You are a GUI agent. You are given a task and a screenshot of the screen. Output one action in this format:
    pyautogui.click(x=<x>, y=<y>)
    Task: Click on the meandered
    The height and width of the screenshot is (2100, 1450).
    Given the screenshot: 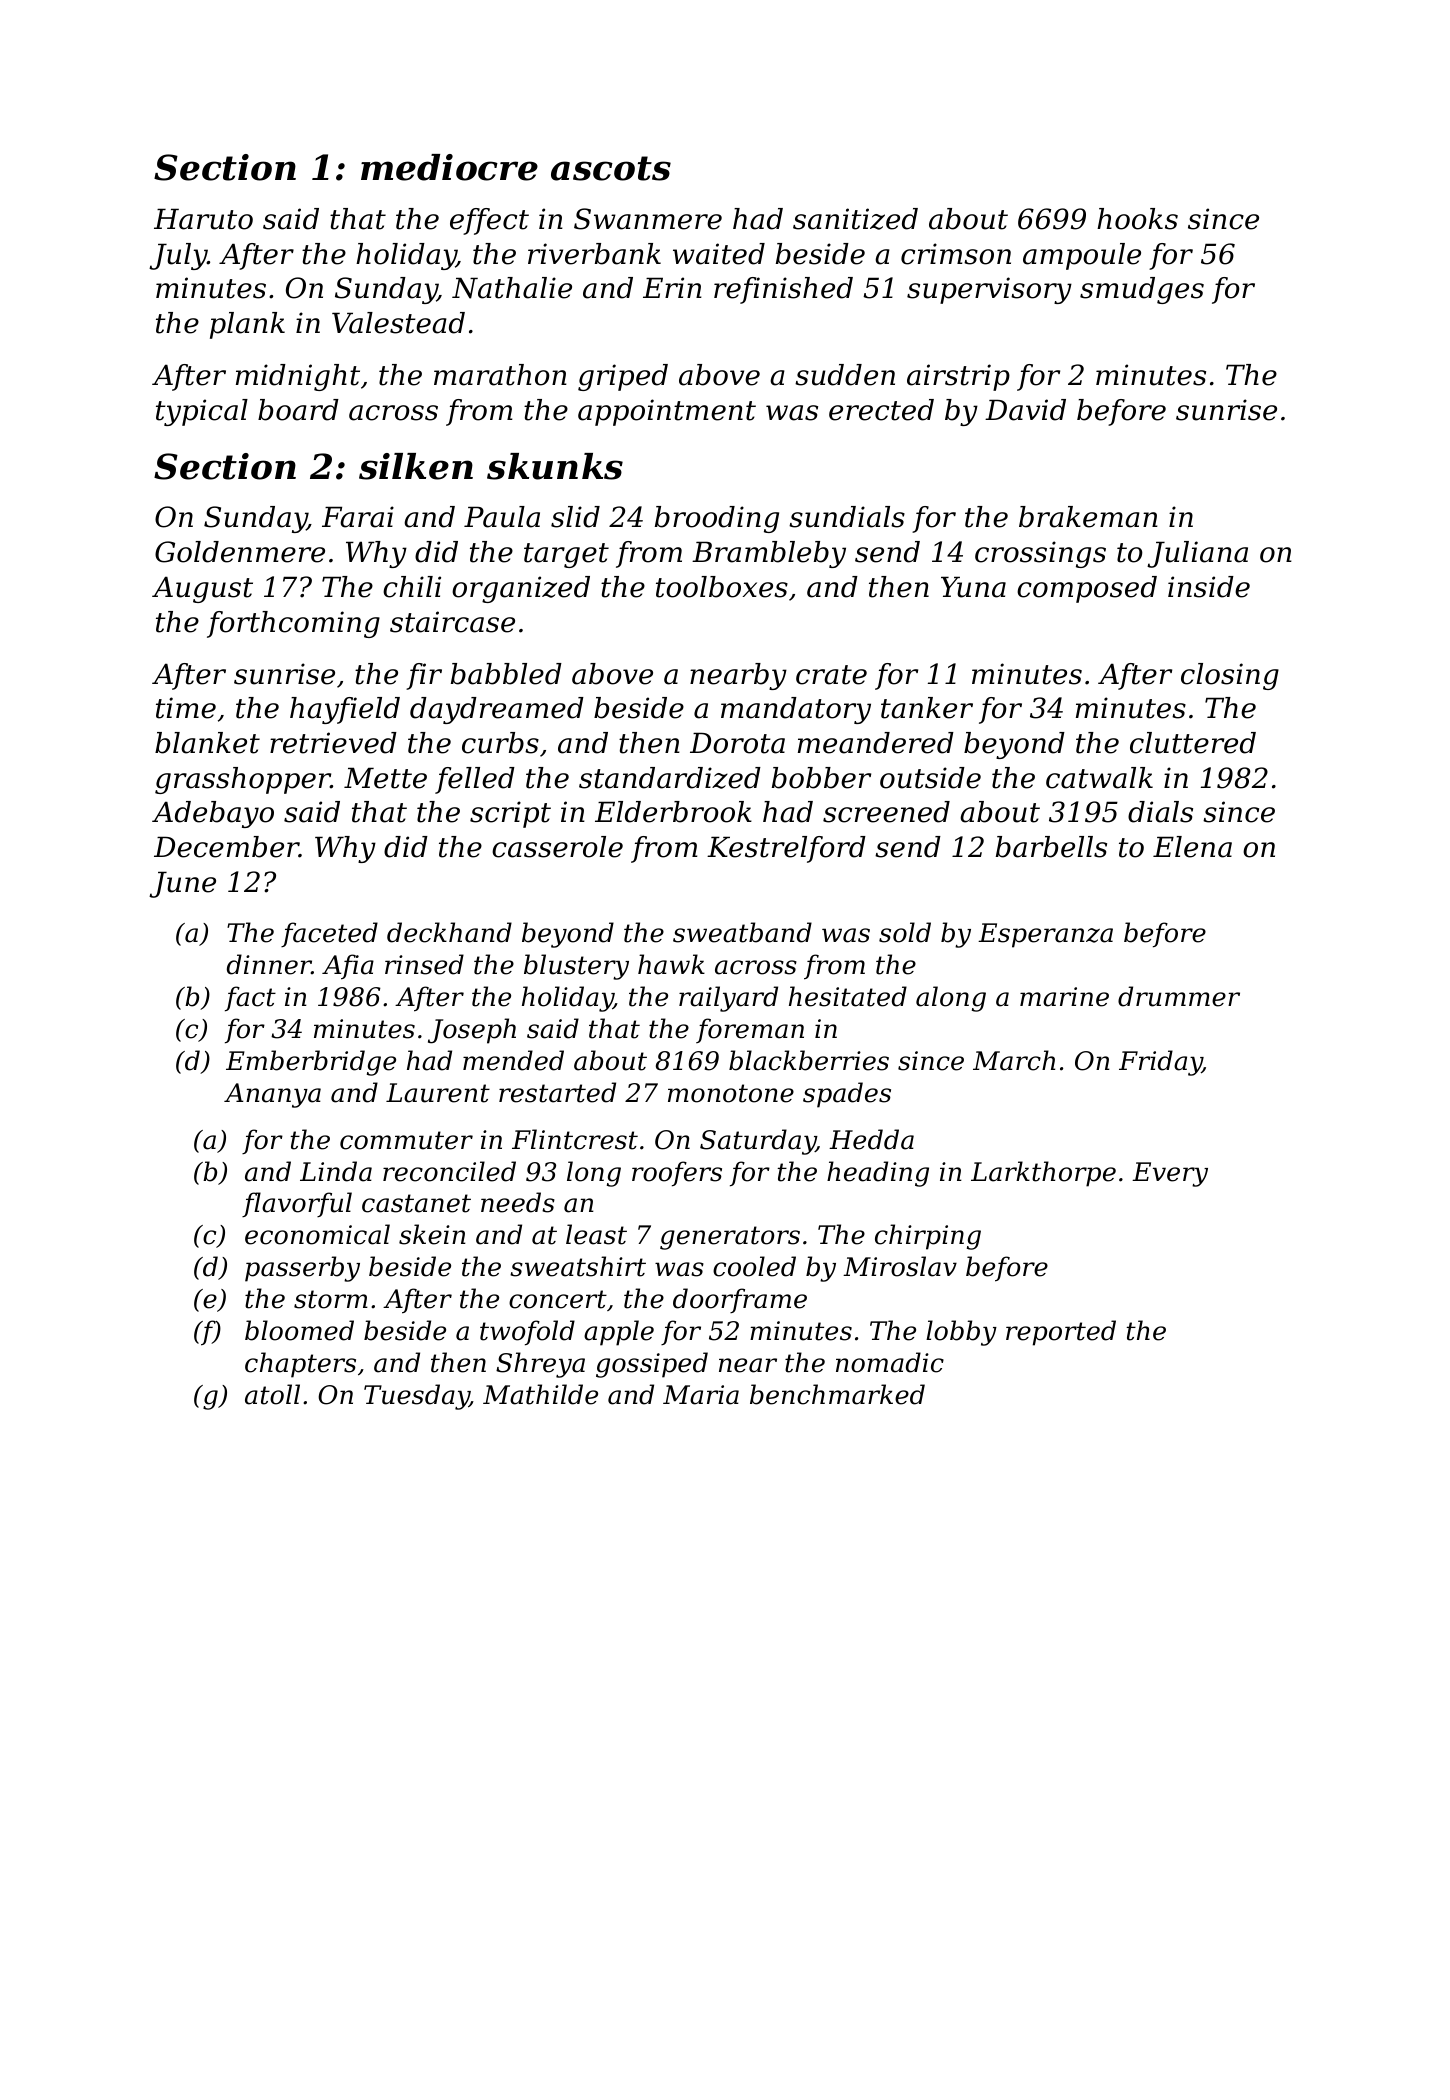 What is the action you would take?
    pyautogui.click(x=876, y=743)
